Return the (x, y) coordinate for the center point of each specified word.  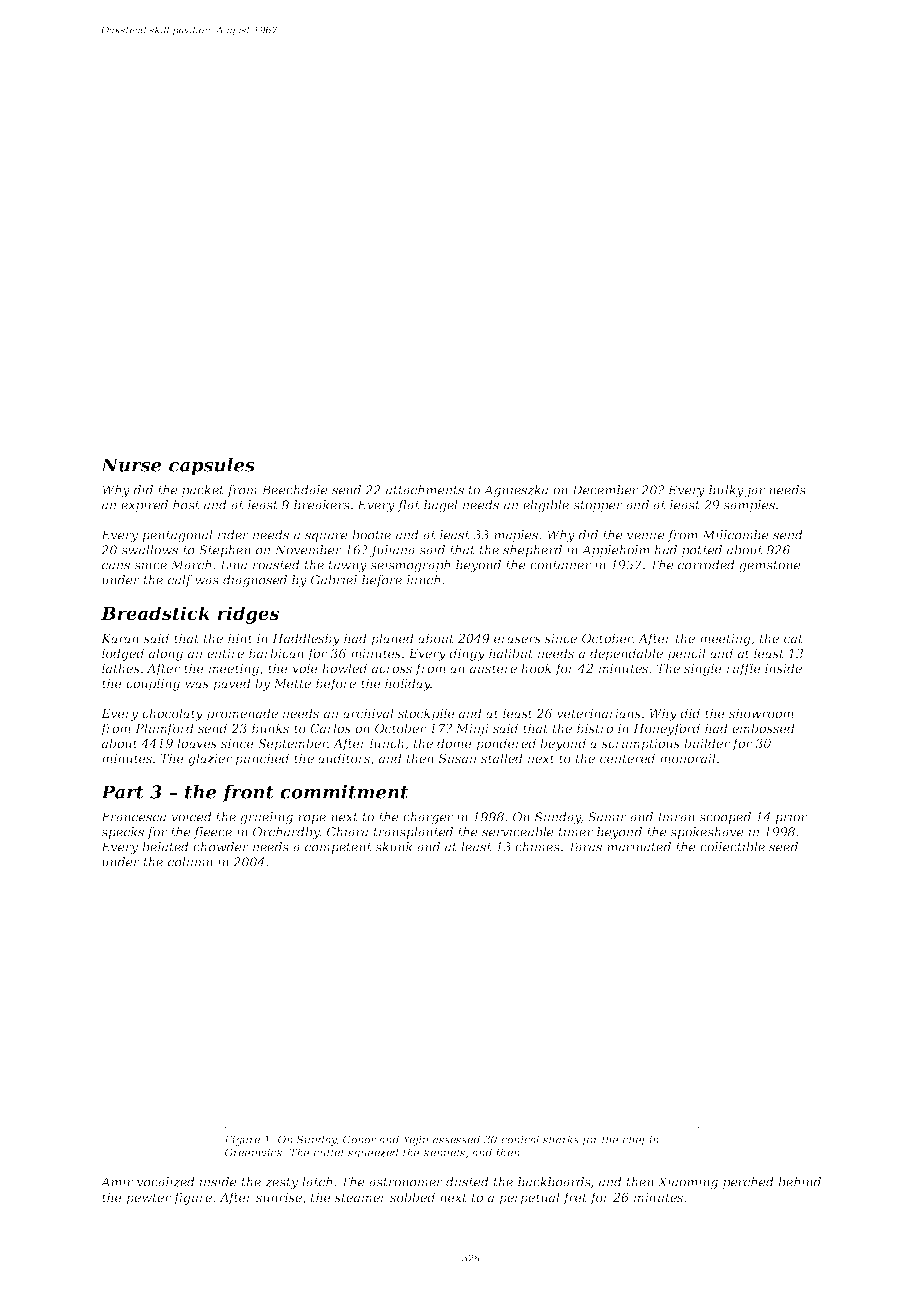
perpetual (529, 1198)
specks (122, 833)
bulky (726, 491)
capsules (212, 467)
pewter (148, 1199)
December (605, 490)
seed (783, 847)
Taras (585, 847)
